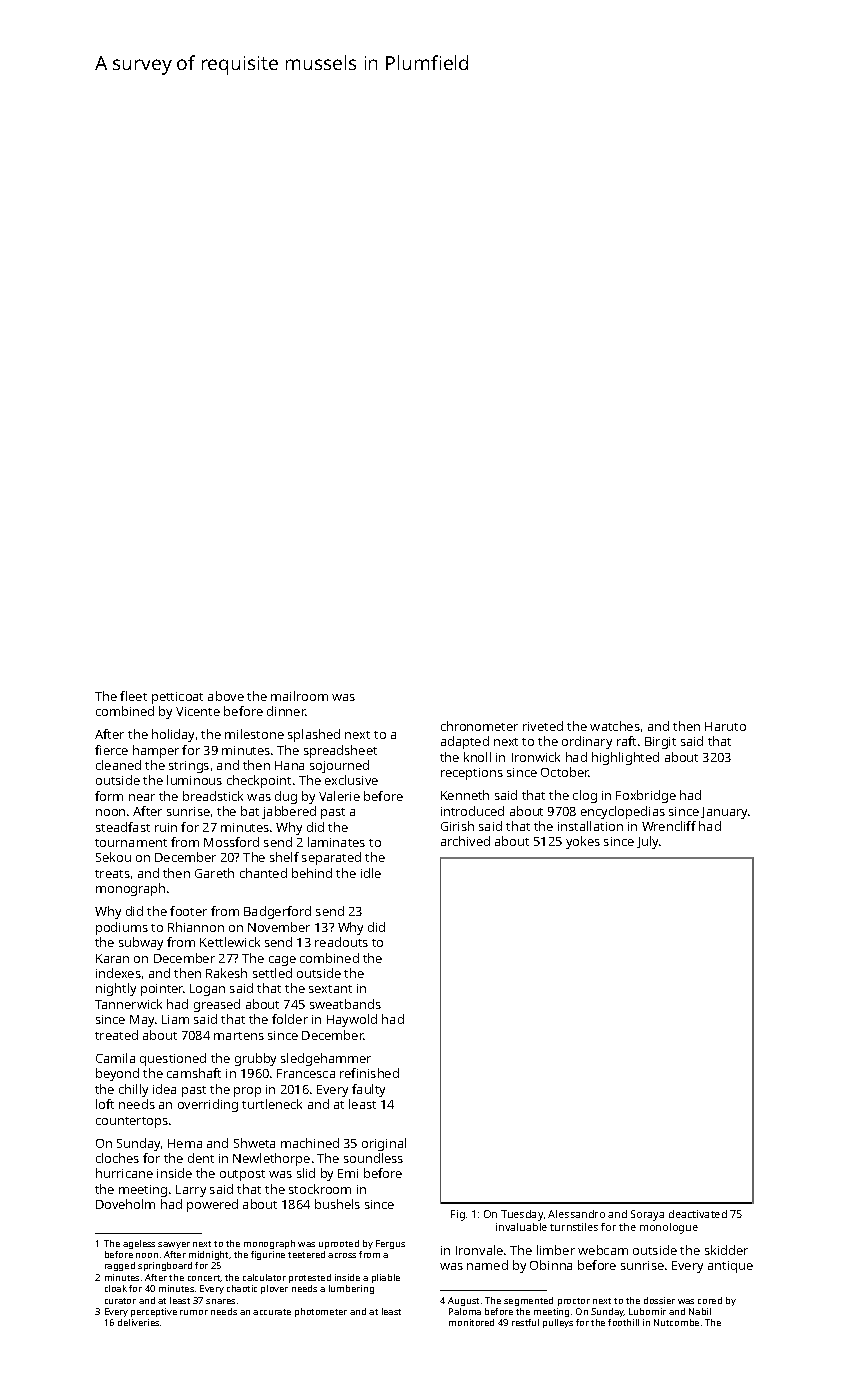 The image size is (849, 1400). I want to click on deliveries, so click(138, 1322).
